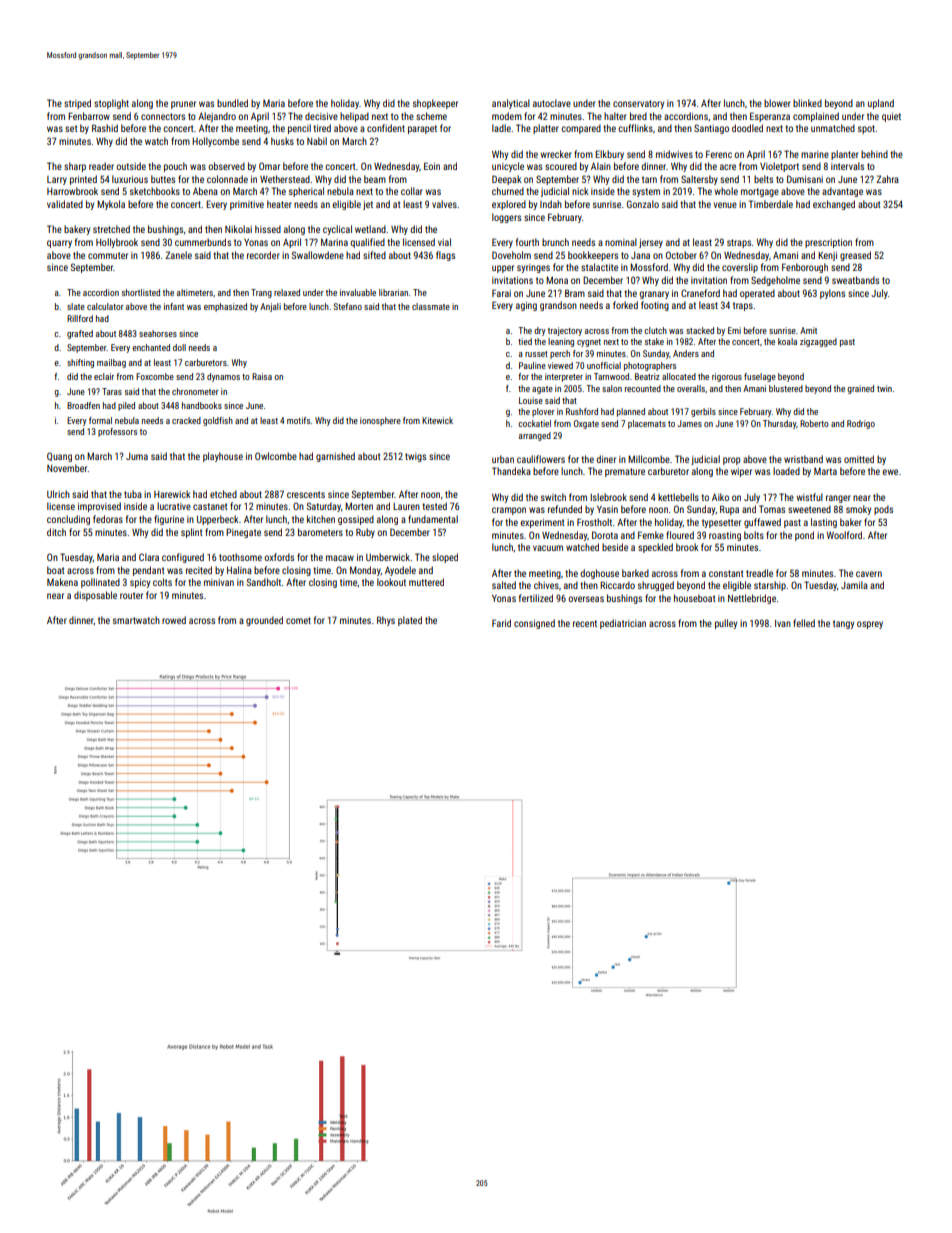  I want to click on Thandeka, so click(511, 471).
